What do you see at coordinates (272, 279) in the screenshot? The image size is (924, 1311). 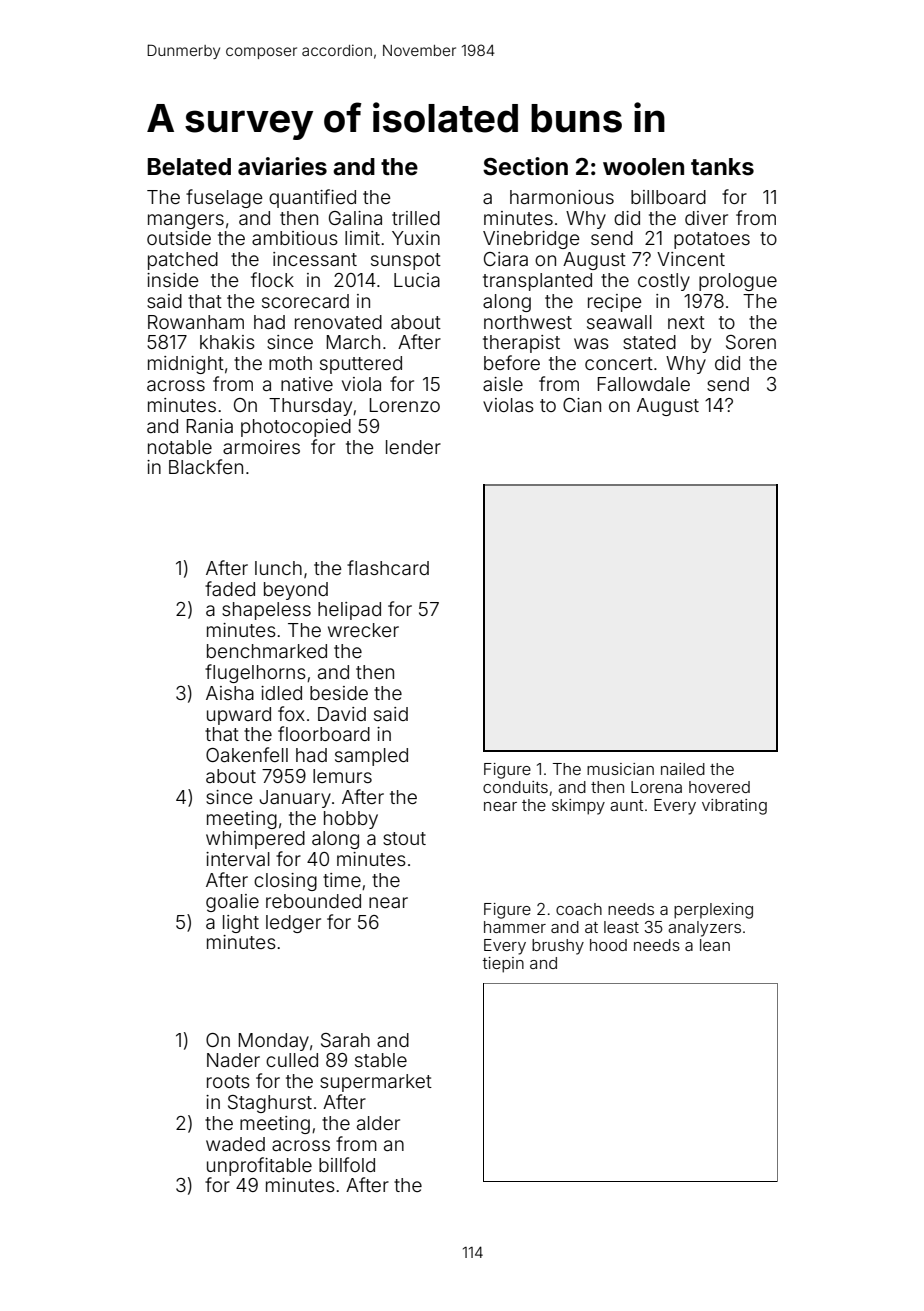 I see `flock` at bounding box center [272, 279].
